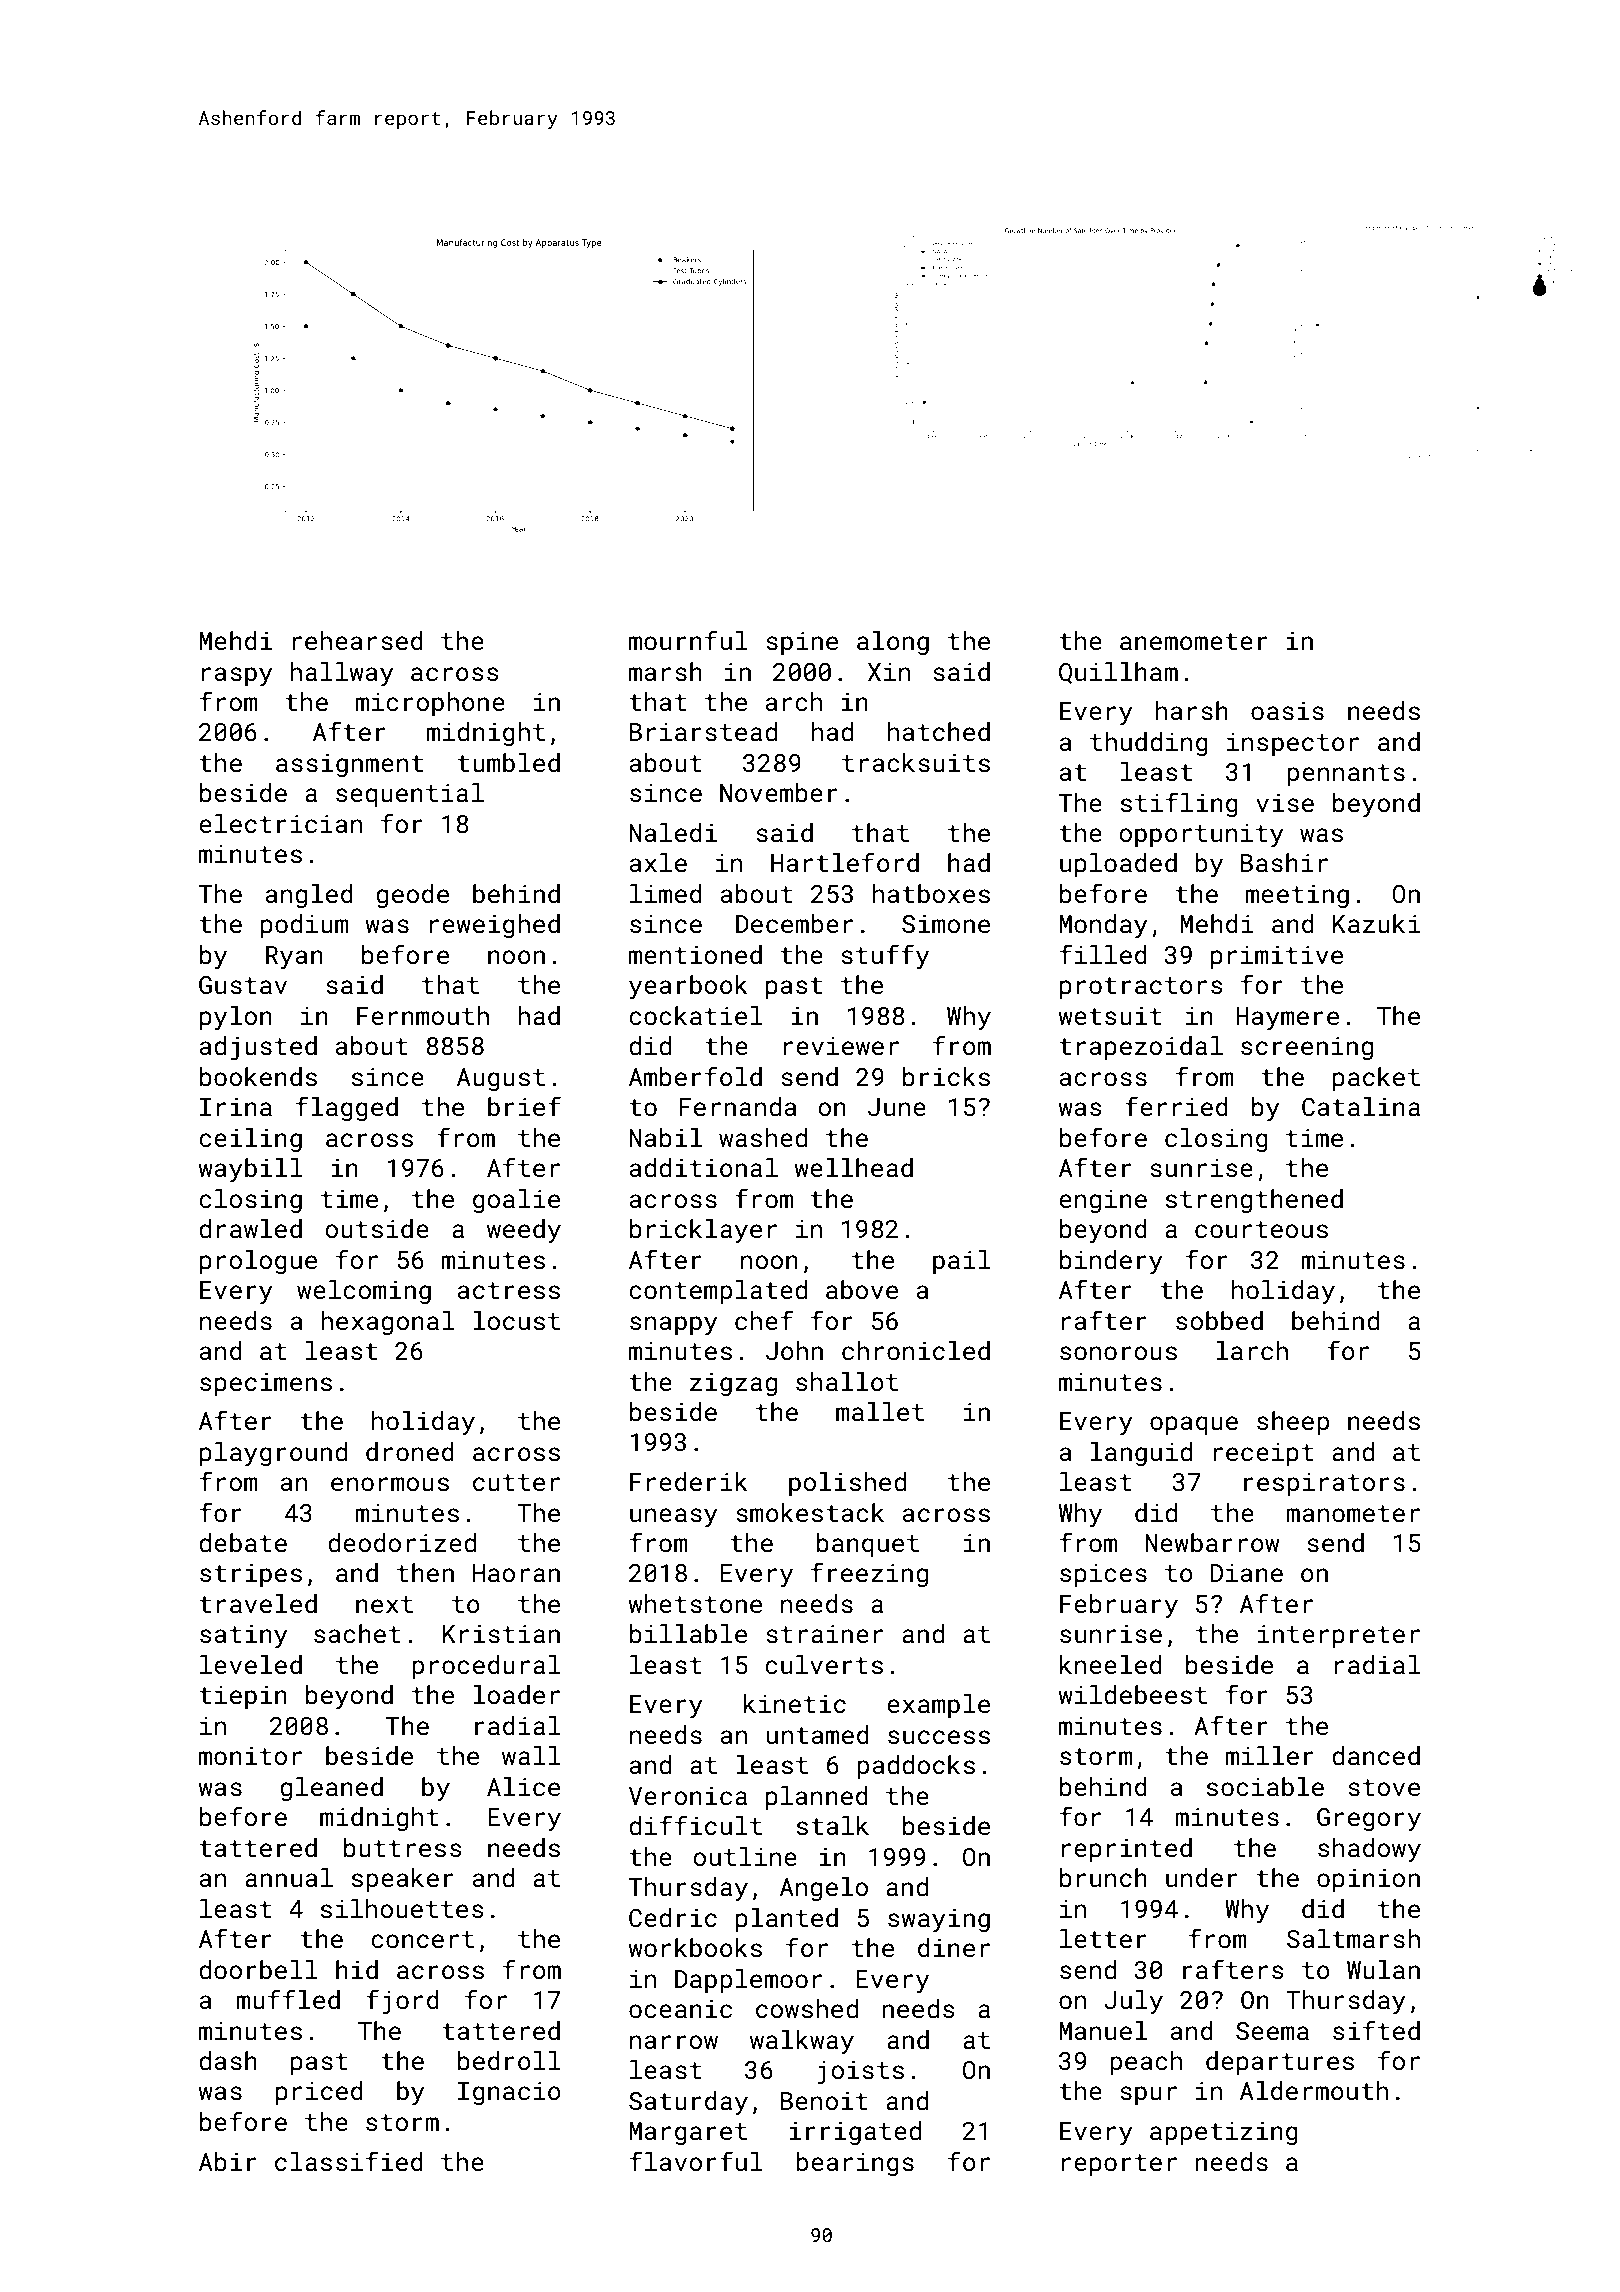 The height and width of the document is (2292, 1620). Describe the element at coordinates (1377, 923) in the document. I see `Kazuki` at that location.
